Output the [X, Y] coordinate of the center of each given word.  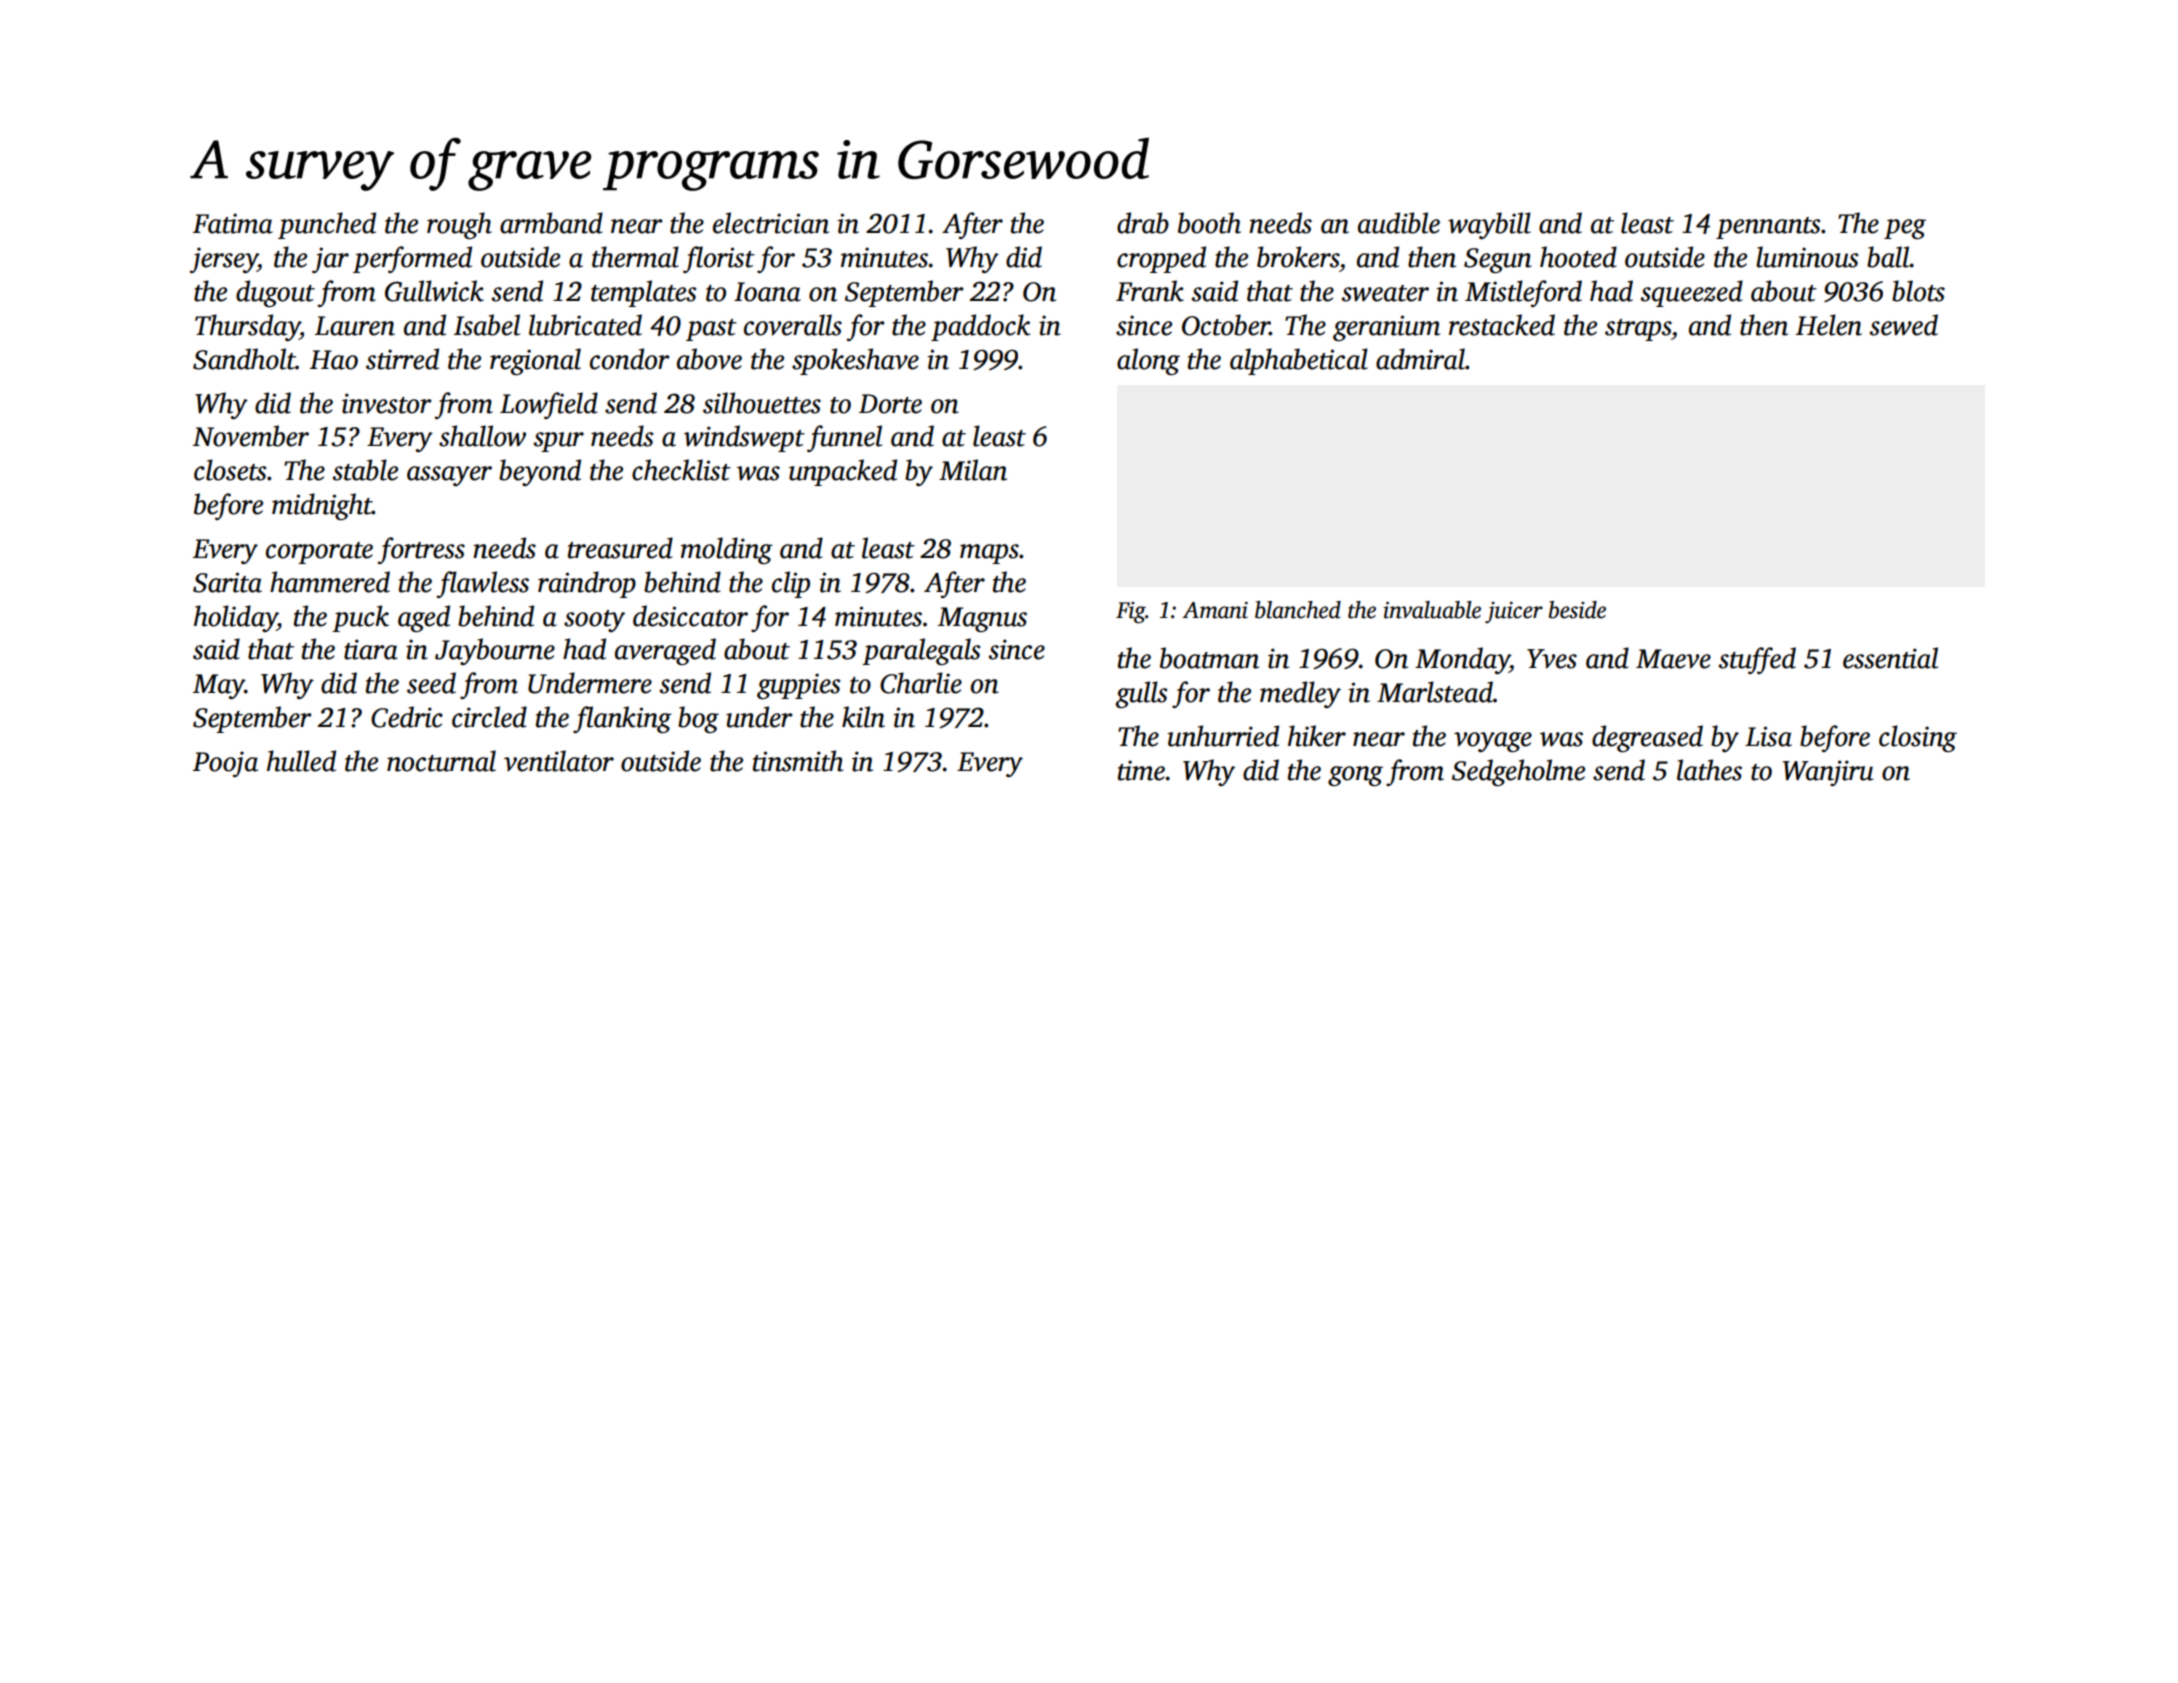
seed [431, 683]
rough [459, 225]
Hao [334, 360]
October [1226, 325]
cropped [1161, 259]
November [251, 436]
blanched [1298, 610]
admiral [1420, 359]
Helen [1829, 325]
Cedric [407, 717]
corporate [319, 553]
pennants [1768, 228]
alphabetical [1299, 361]
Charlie [921, 683]
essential [1890, 658]
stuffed [1757, 660]
